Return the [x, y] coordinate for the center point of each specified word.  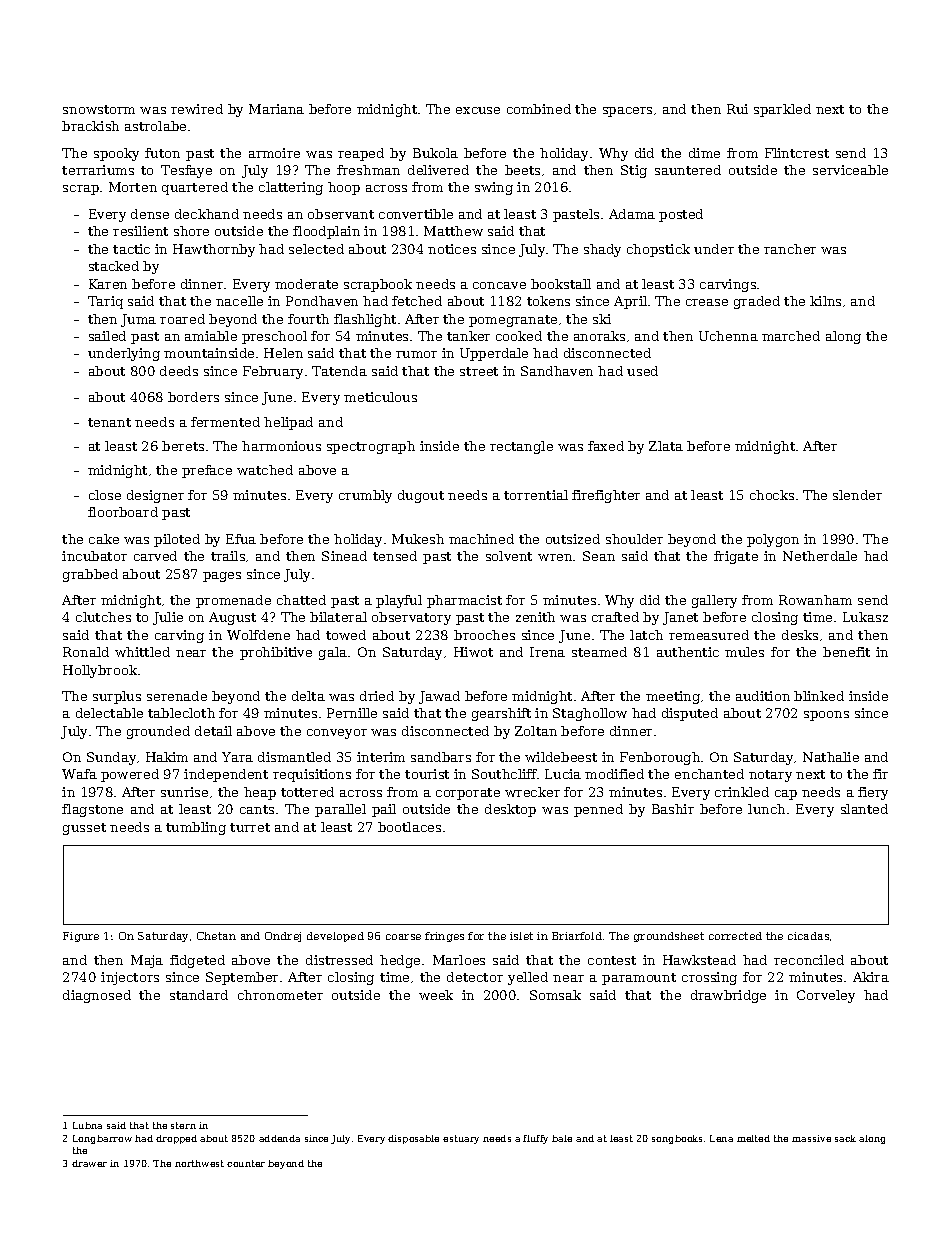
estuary [461, 1139]
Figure [81, 937]
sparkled [782, 110]
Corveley [826, 996]
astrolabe [155, 126]
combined [539, 109]
